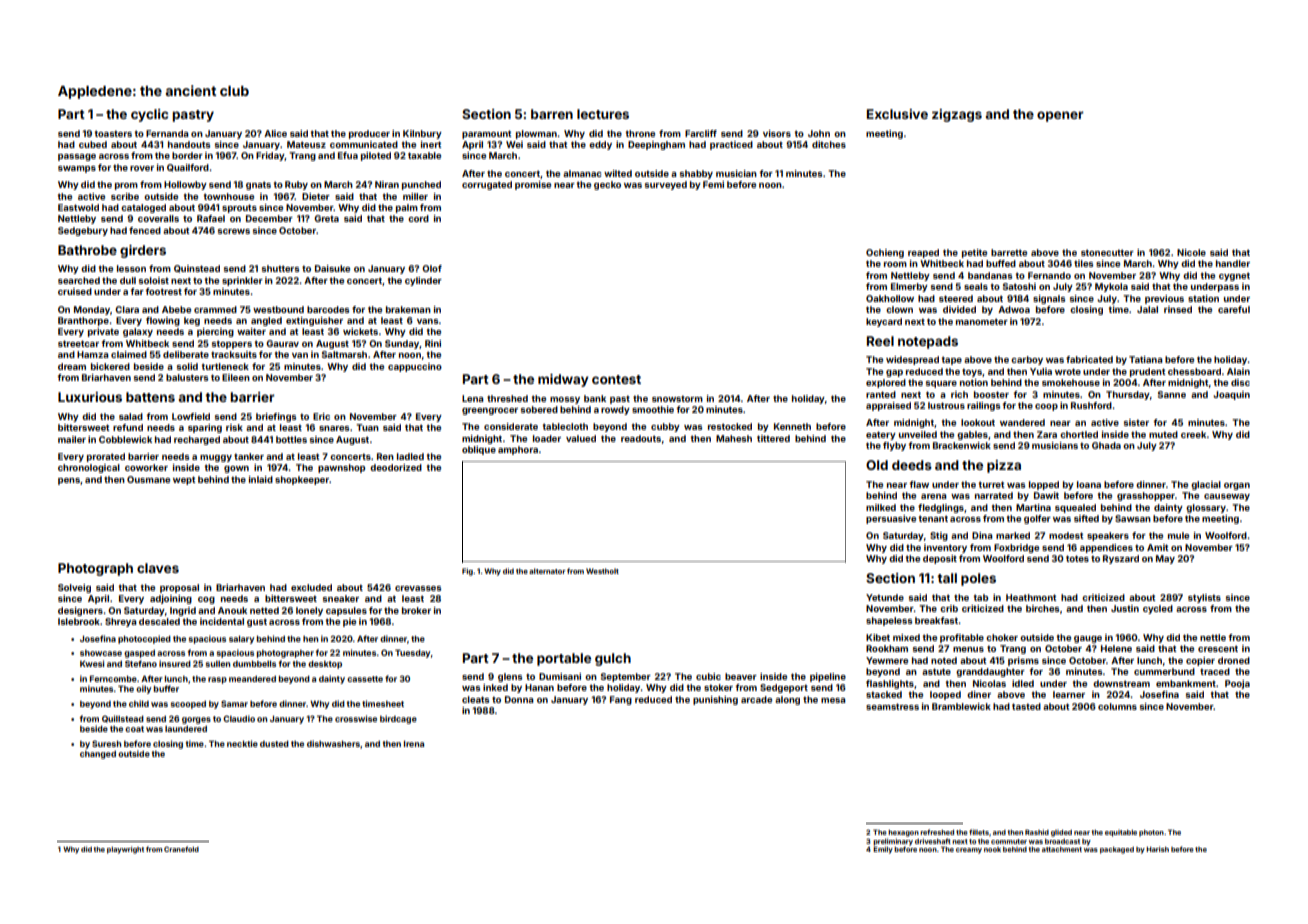 The height and width of the screenshot is (924, 1308). I want to click on wept, so click(184, 480).
